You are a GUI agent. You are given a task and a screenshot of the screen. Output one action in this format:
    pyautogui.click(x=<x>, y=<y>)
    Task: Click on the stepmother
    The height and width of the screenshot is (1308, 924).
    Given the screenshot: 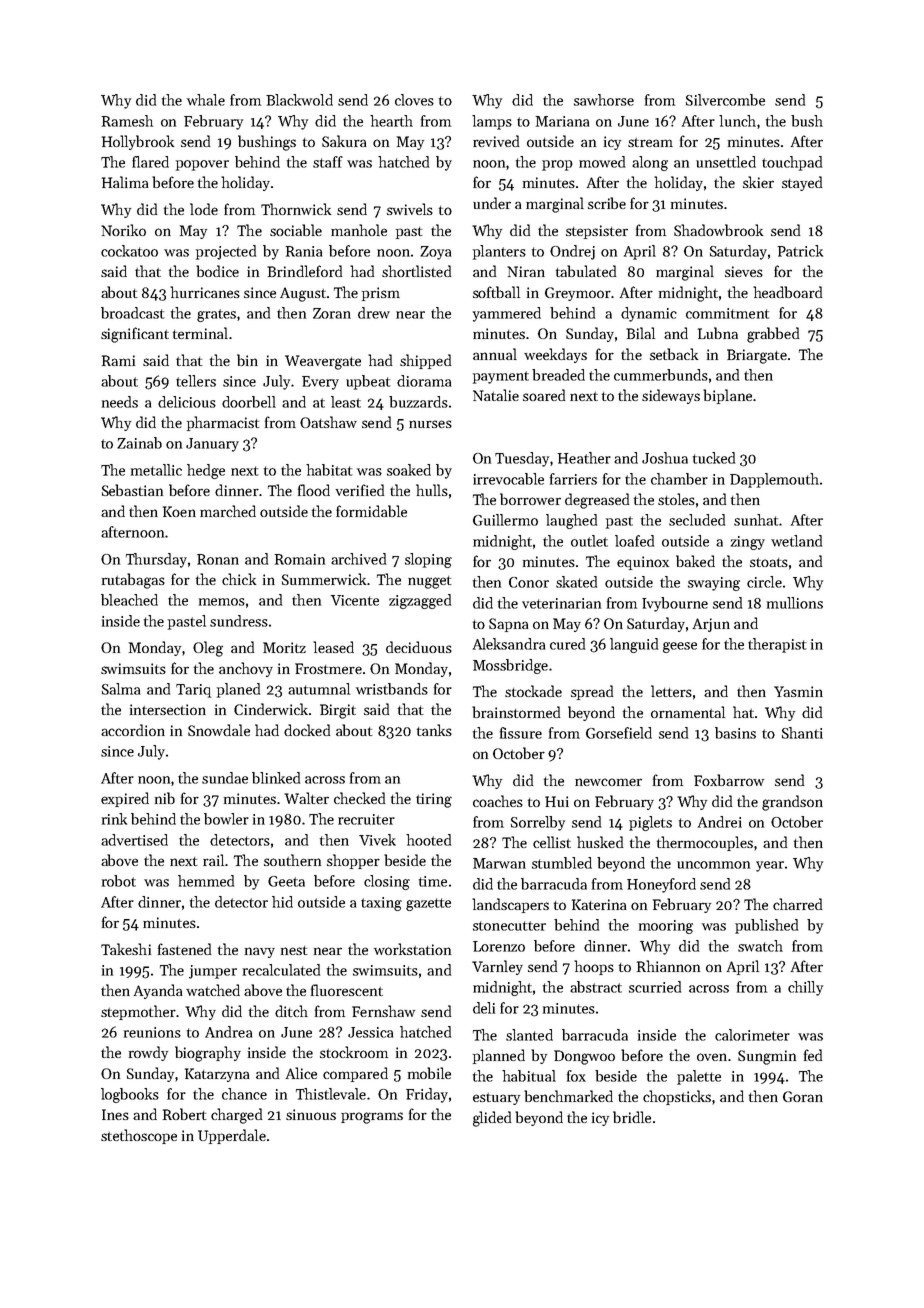 What is the action you would take?
    pyautogui.click(x=138, y=1012)
